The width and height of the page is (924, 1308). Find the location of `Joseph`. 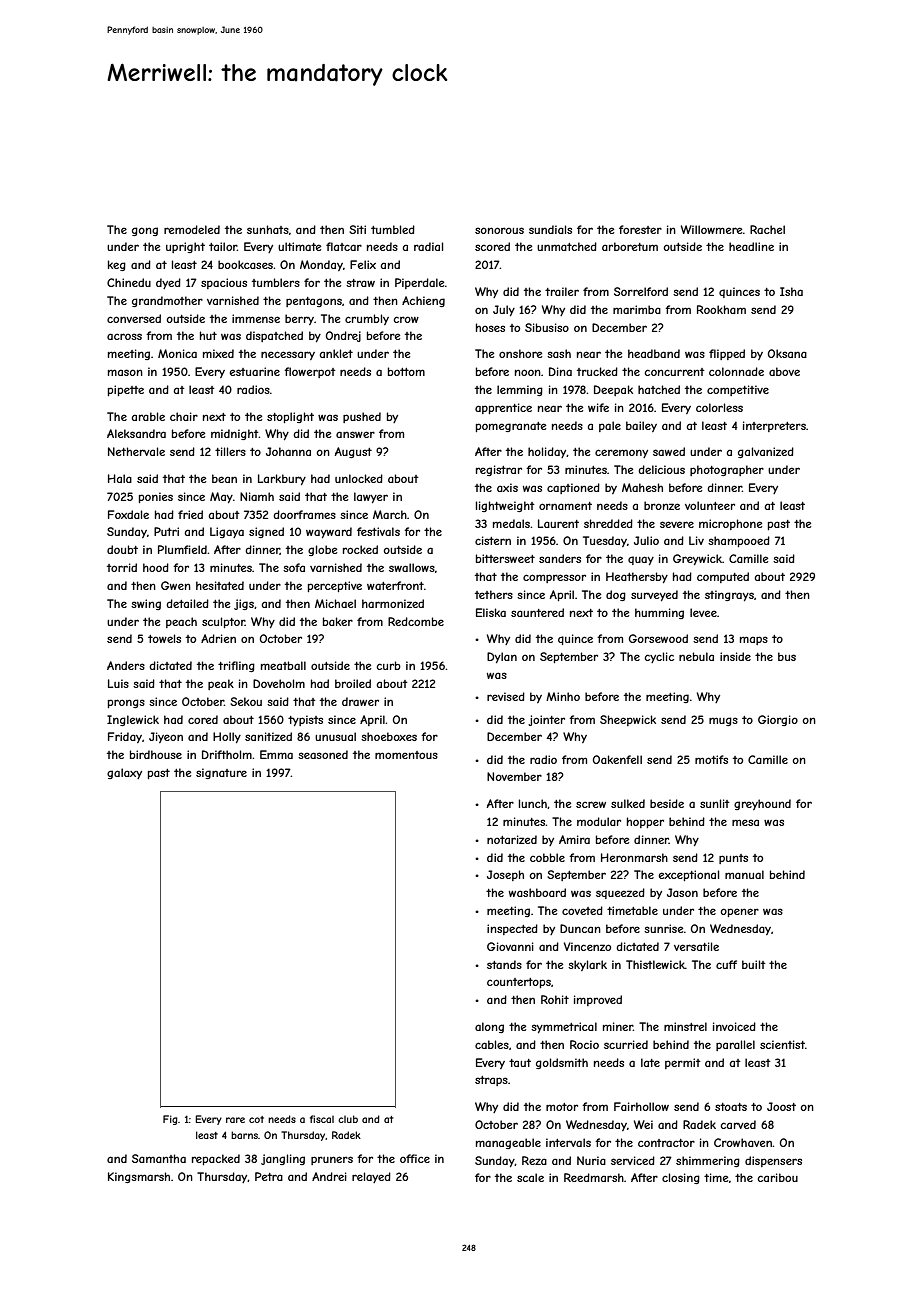

Joseph is located at coordinates (505, 875).
